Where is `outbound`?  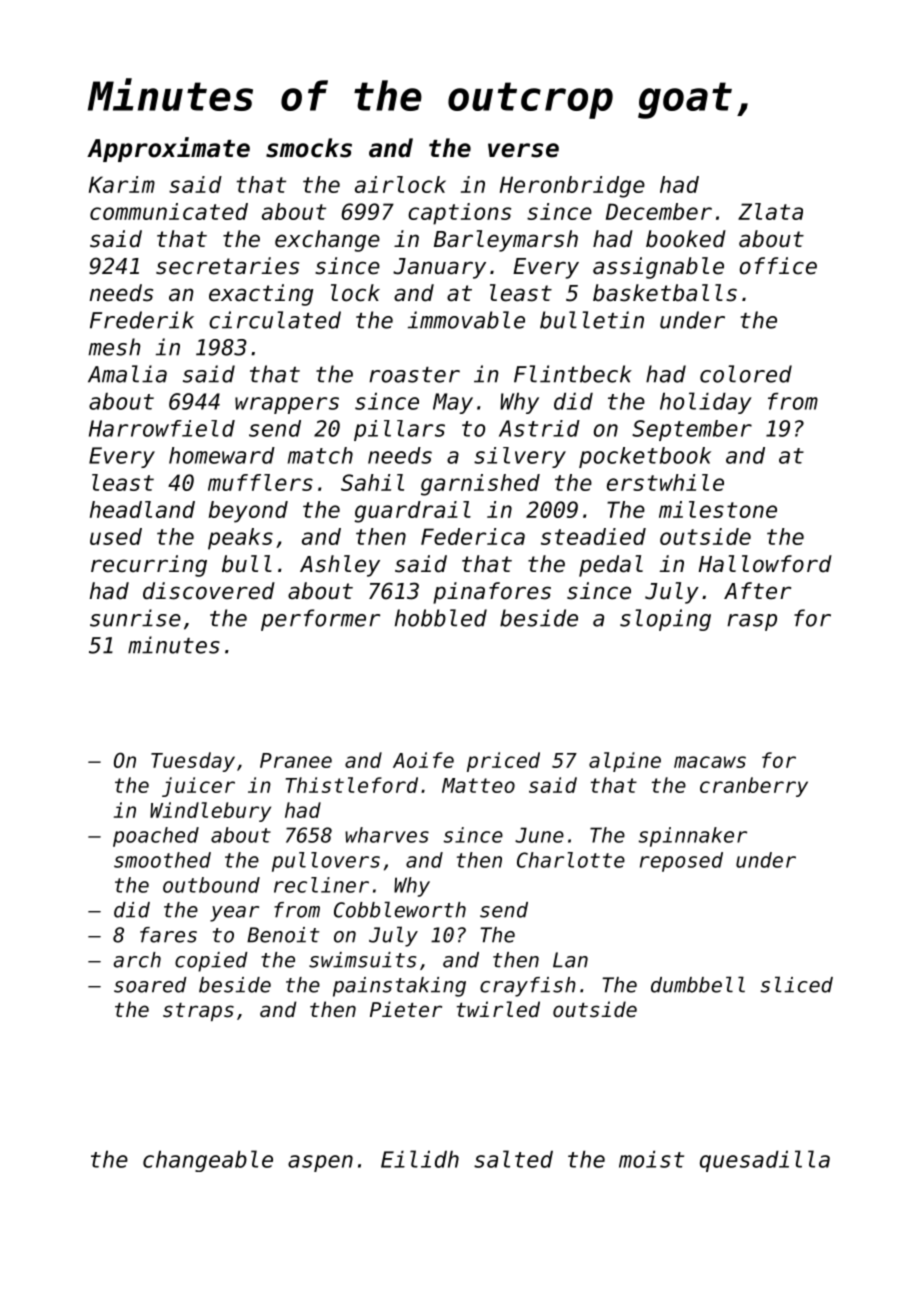 outbound is located at coordinates (211, 885).
